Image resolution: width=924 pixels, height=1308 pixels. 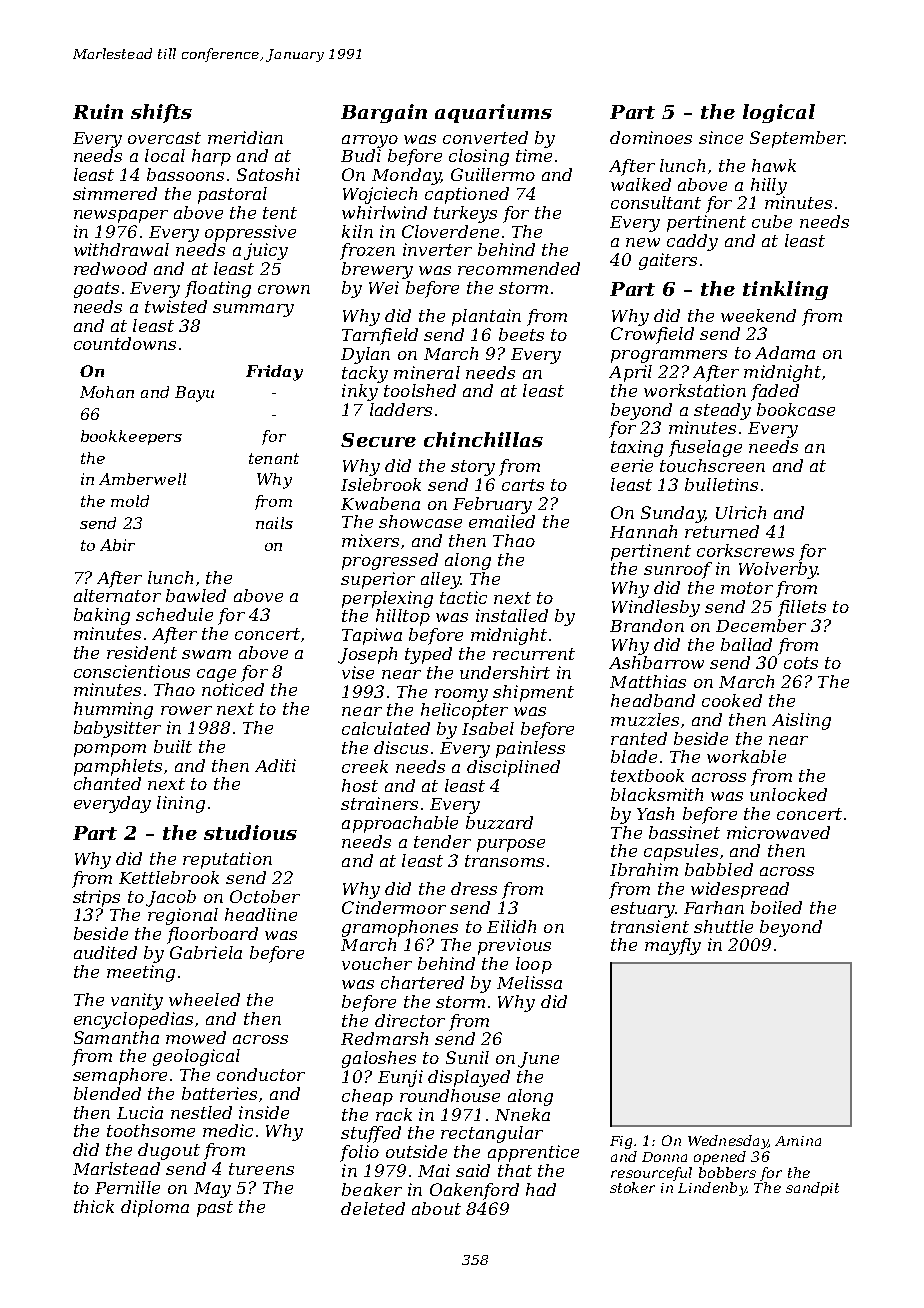 I want to click on Abir, so click(x=117, y=545).
